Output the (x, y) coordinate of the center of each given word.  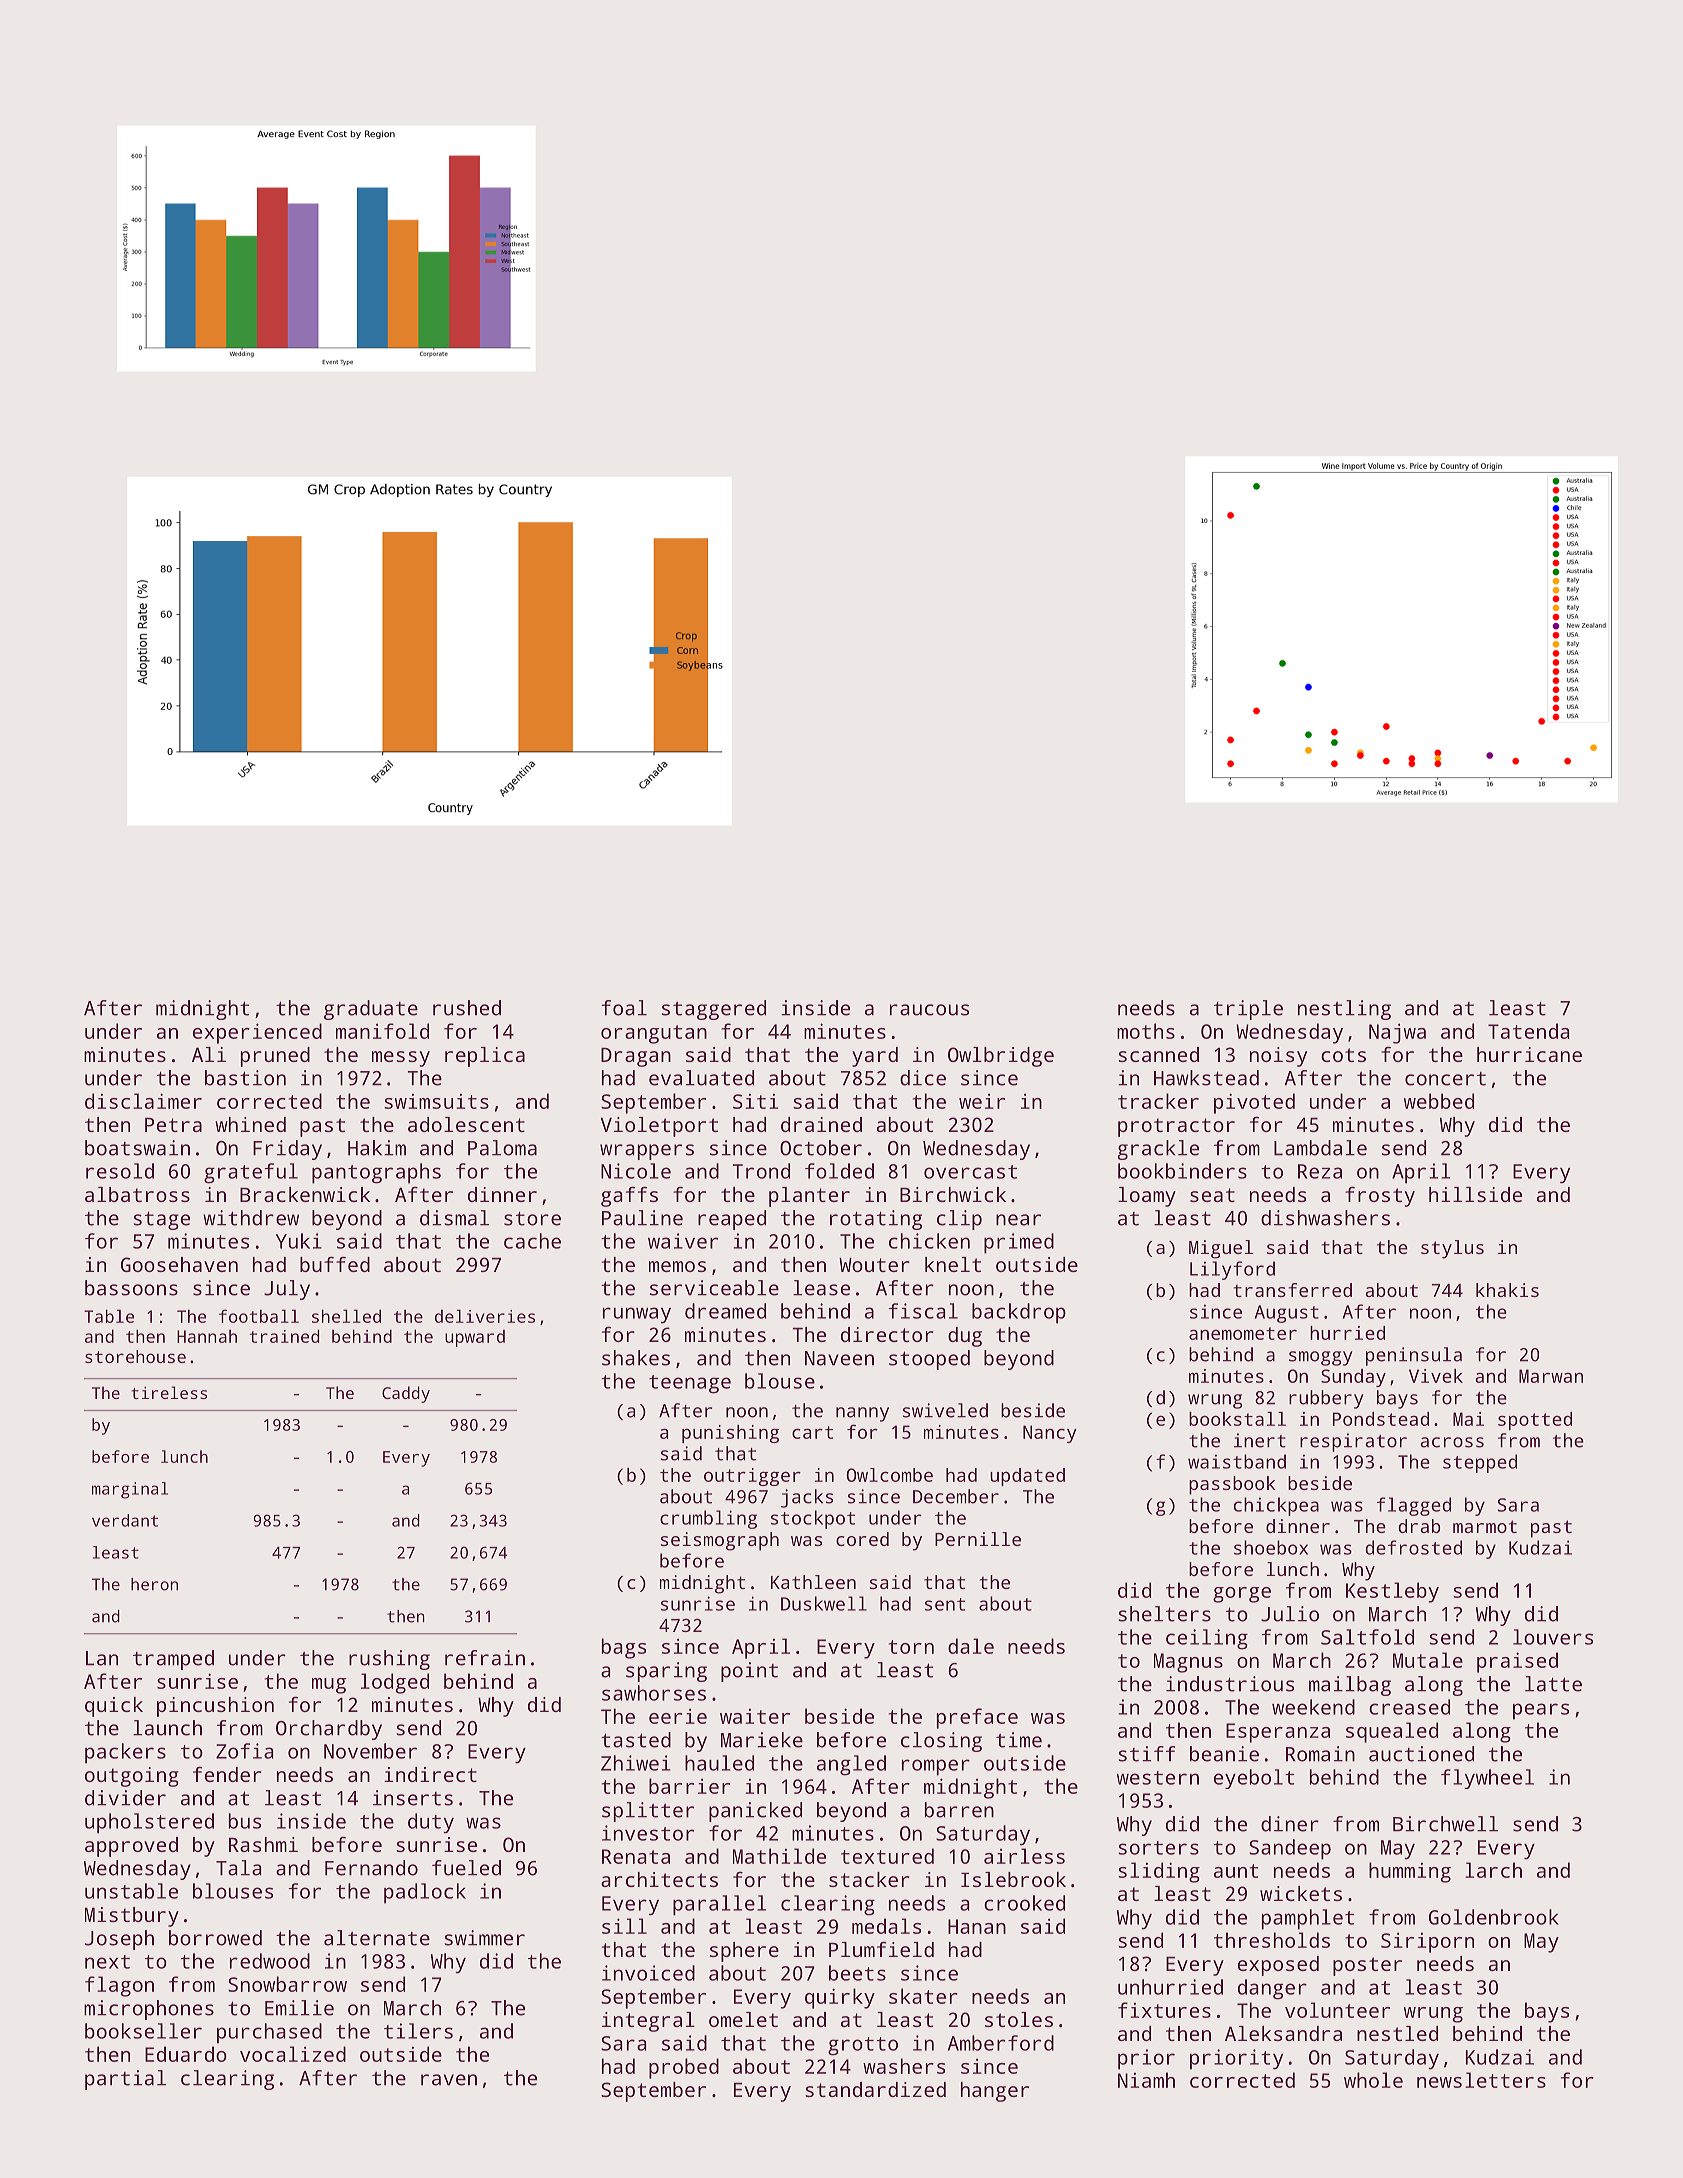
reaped (732, 1220)
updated (1027, 1477)
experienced (257, 1033)
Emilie (299, 2008)
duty (431, 1823)
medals (886, 1926)
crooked (1024, 1903)
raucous (929, 1010)
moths (1146, 1031)
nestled (1397, 2033)
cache (532, 1241)
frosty (1380, 1197)
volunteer (1337, 2010)
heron (154, 1584)
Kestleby (1392, 1592)
